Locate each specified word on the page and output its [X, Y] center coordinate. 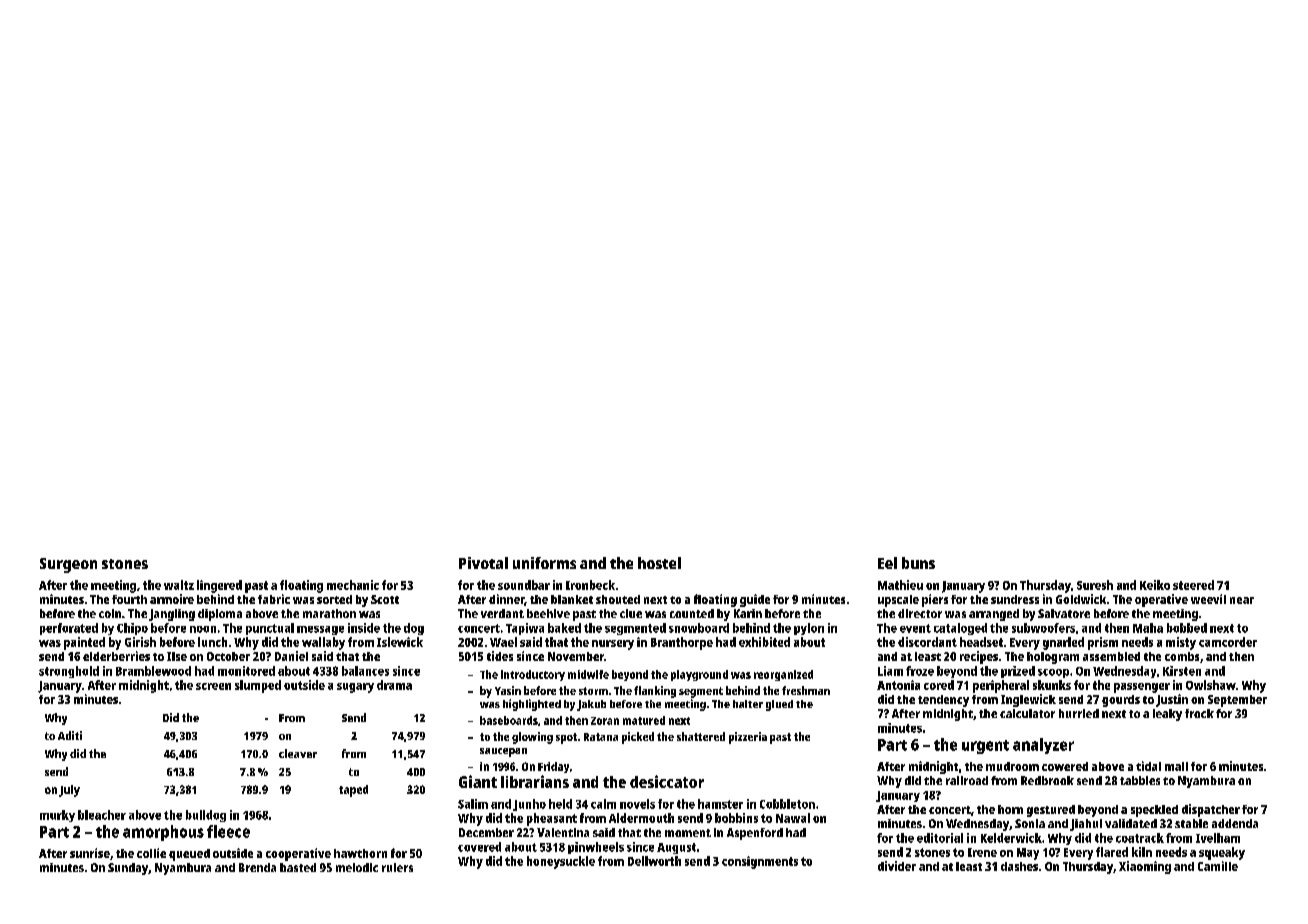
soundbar [524, 585]
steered [1193, 585]
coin [110, 613]
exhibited [764, 642]
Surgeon [68, 565]
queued [189, 855]
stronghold [69, 672]
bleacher [102, 815]
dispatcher [1211, 810]
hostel [659, 563]
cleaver [298, 753]
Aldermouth [641, 818]
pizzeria [748, 738]
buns [918, 563]
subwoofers [1043, 628]
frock [1199, 713]
